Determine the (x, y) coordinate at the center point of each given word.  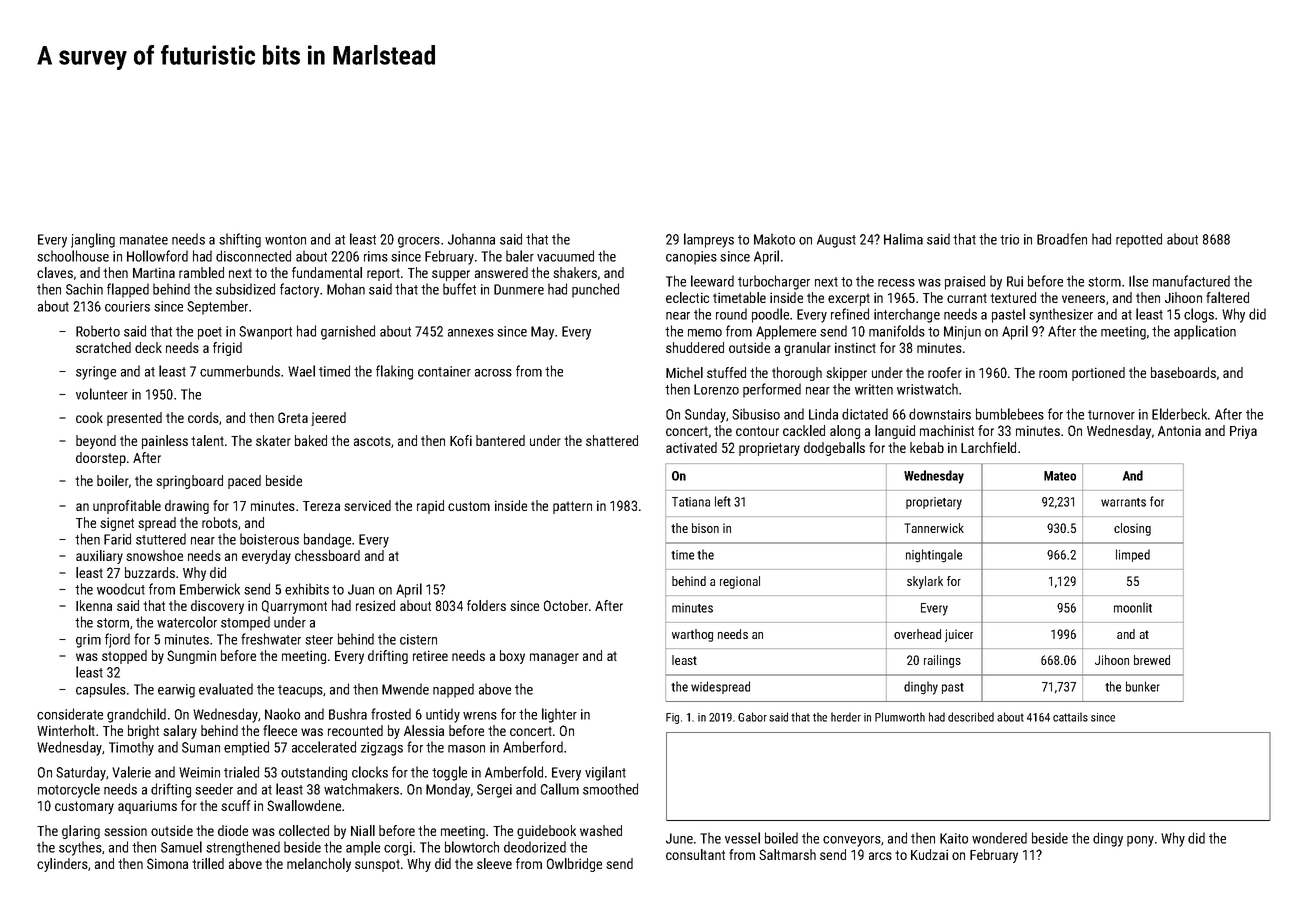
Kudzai (929, 854)
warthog (692, 635)
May (542, 333)
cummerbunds (240, 371)
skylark (925, 582)
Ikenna (94, 605)
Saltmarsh (787, 854)
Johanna (471, 239)
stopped (124, 657)
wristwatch (927, 389)
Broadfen (1062, 239)
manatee (144, 240)
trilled (208, 863)
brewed (1152, 660)
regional (740, 582)
